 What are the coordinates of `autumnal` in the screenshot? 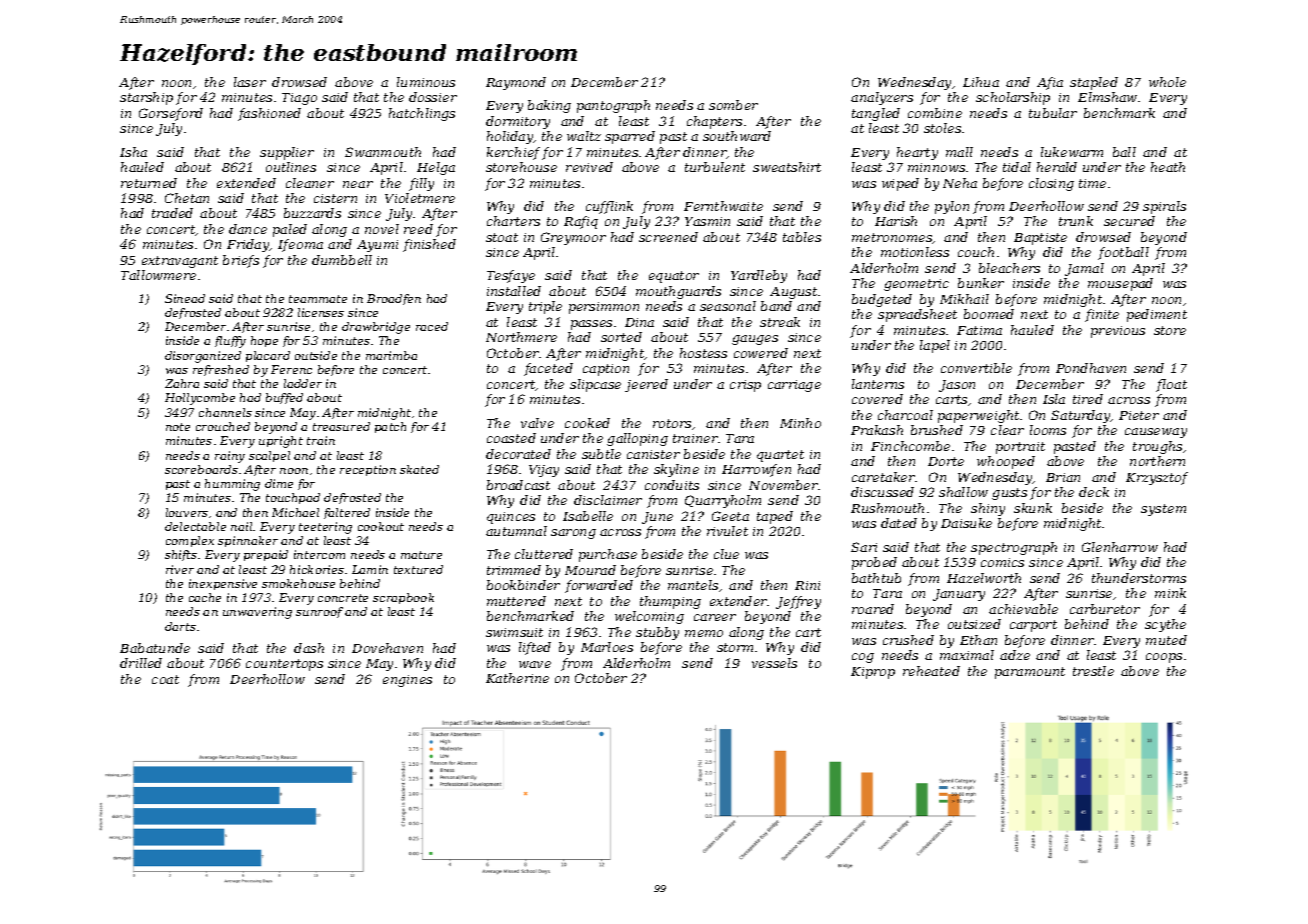 It's located at (516, 531).
